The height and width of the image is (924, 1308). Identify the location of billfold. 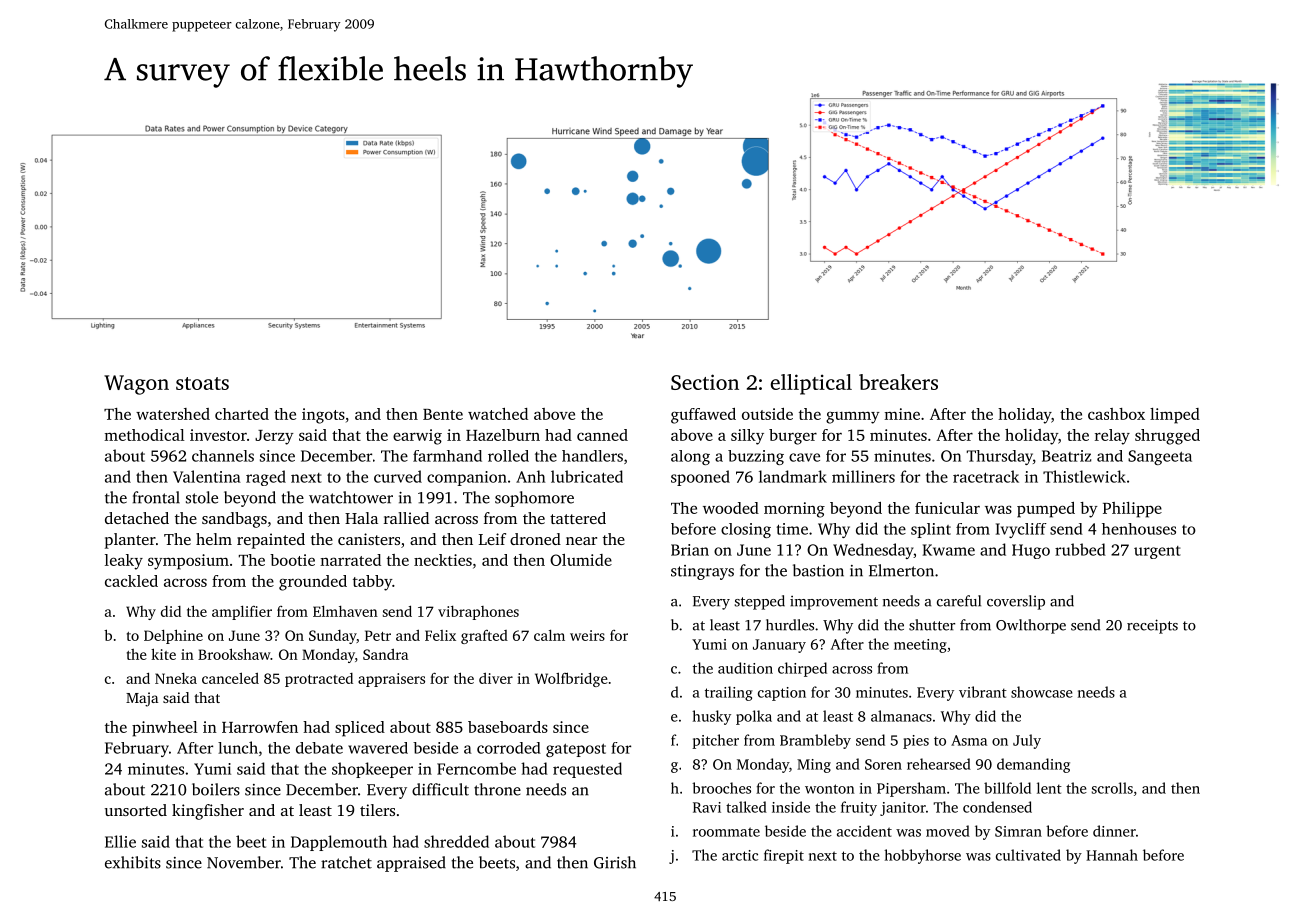
(1007, 788).
